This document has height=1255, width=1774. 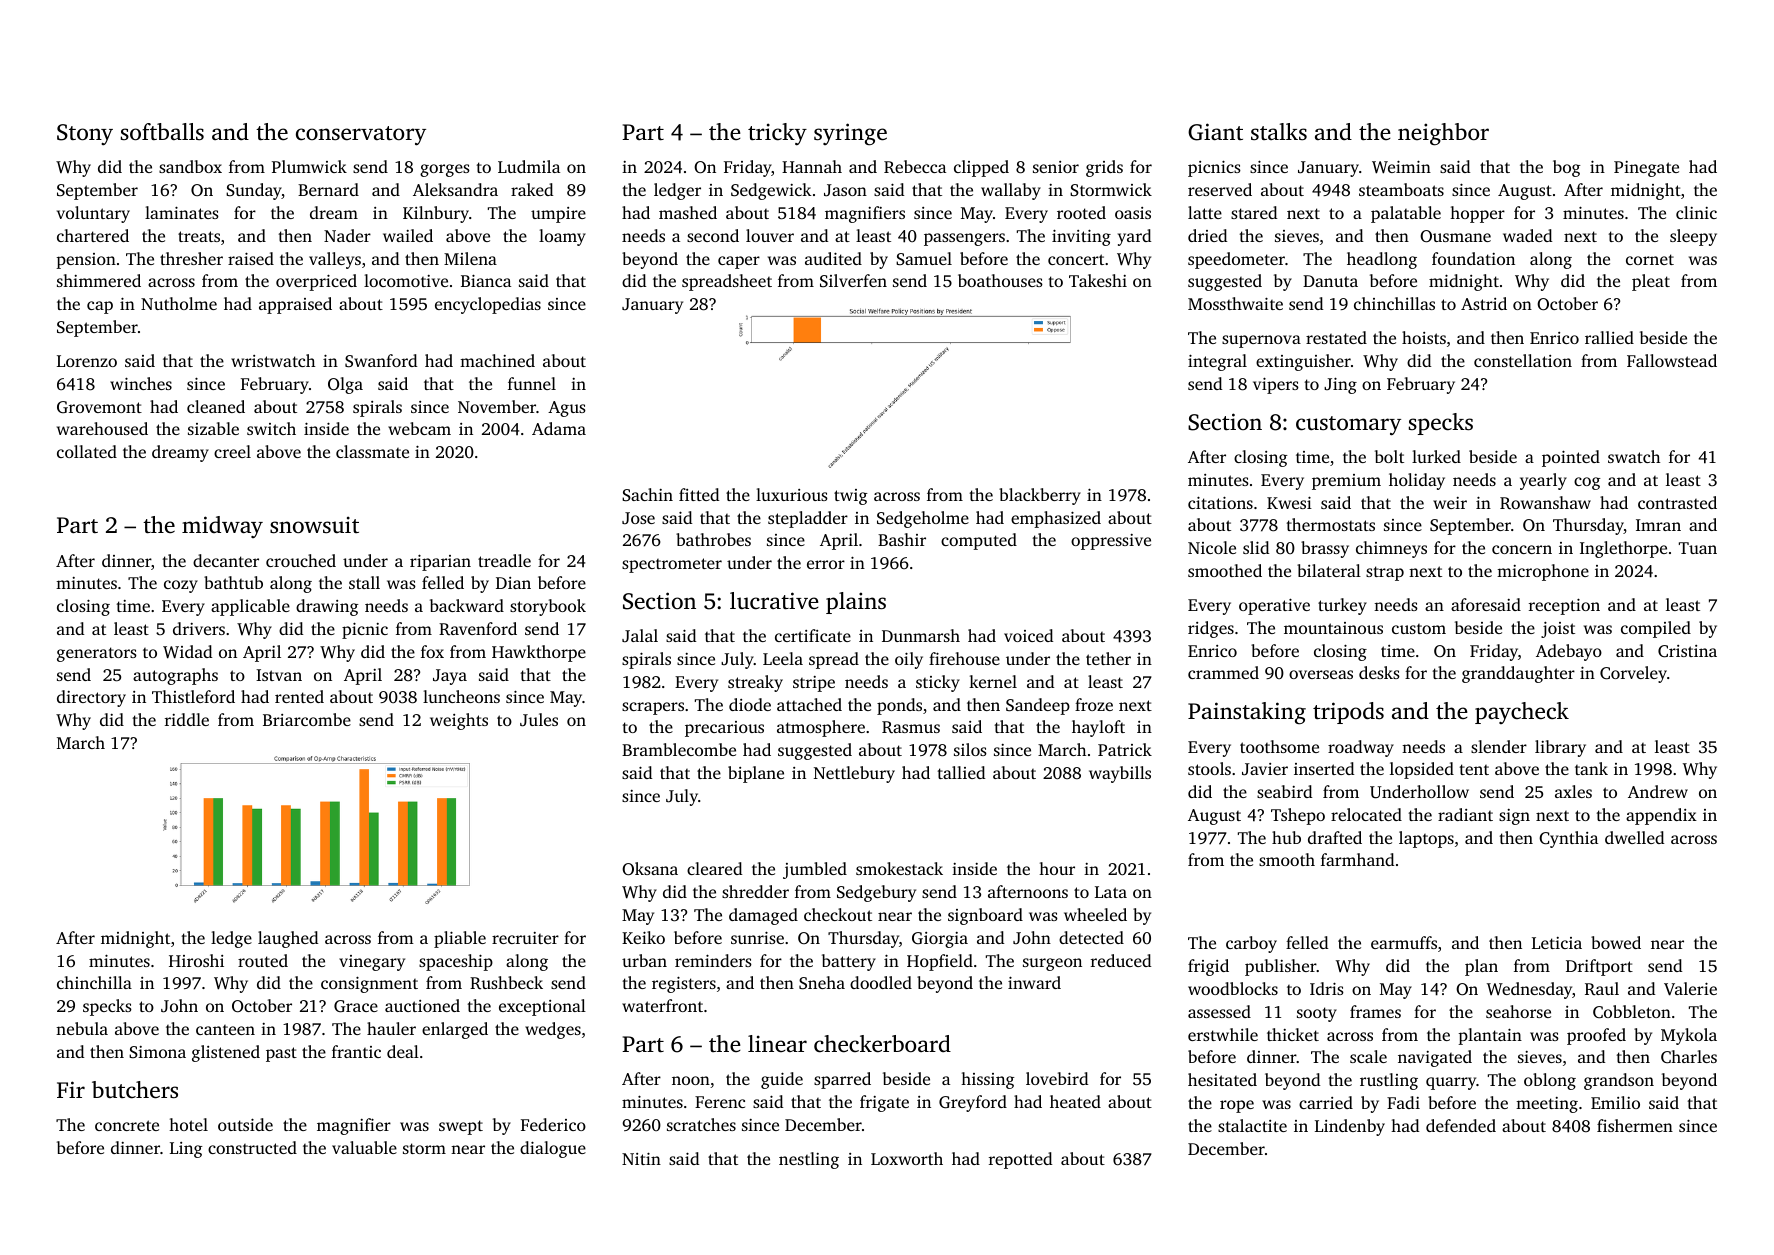 I want to click on Silverfen, so click(x=853, y=280).
